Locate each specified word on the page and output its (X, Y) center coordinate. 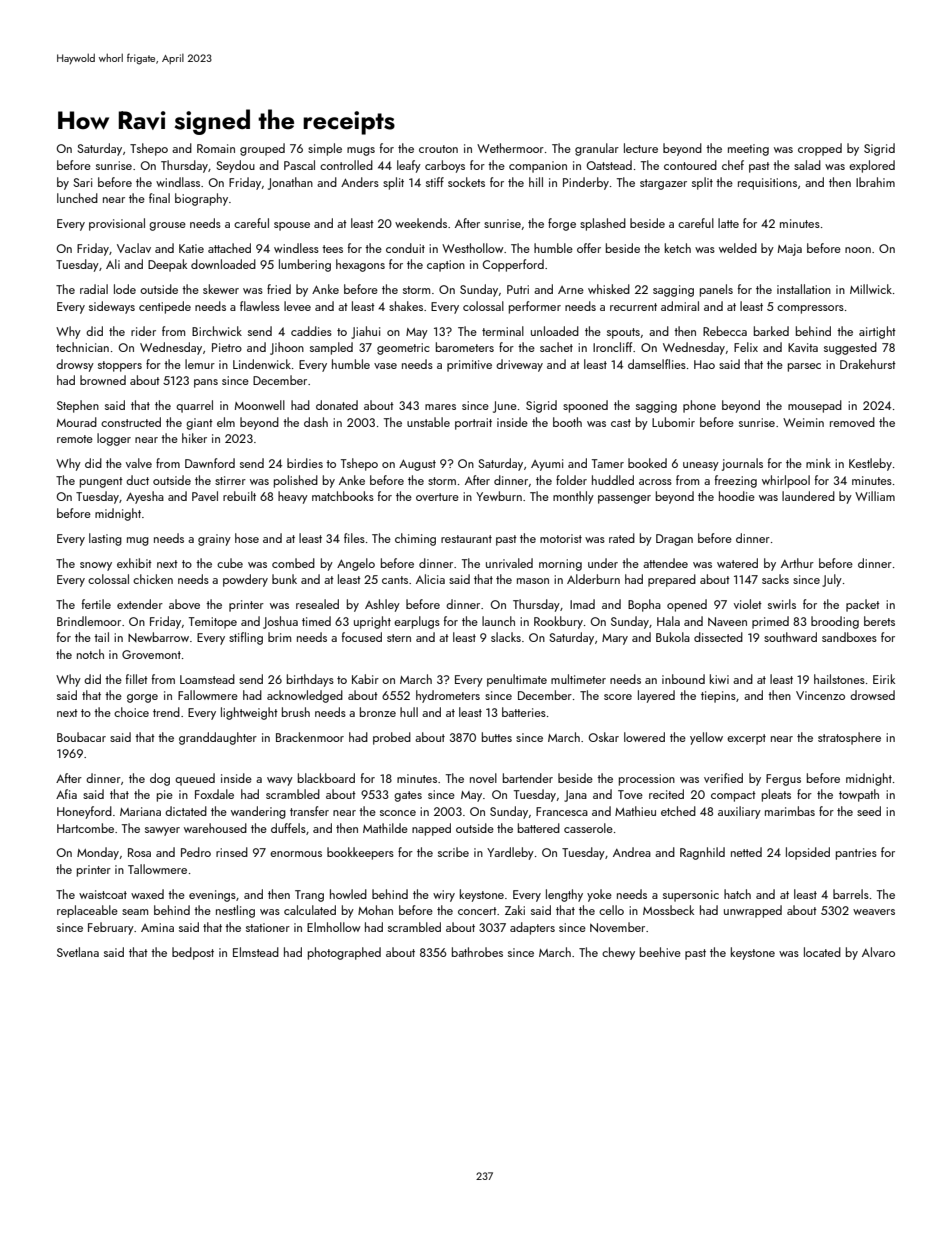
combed (293, 563)
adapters (532, 928)
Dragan (674, 540)
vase (385, 366)
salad (807, 165)
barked (771, 331)
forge (562, 224)
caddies (311, 331)
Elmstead (256, 952)
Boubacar (81, 737)
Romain (216, 148)
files (354, 538)
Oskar (604, 737)
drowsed (872, 695)
